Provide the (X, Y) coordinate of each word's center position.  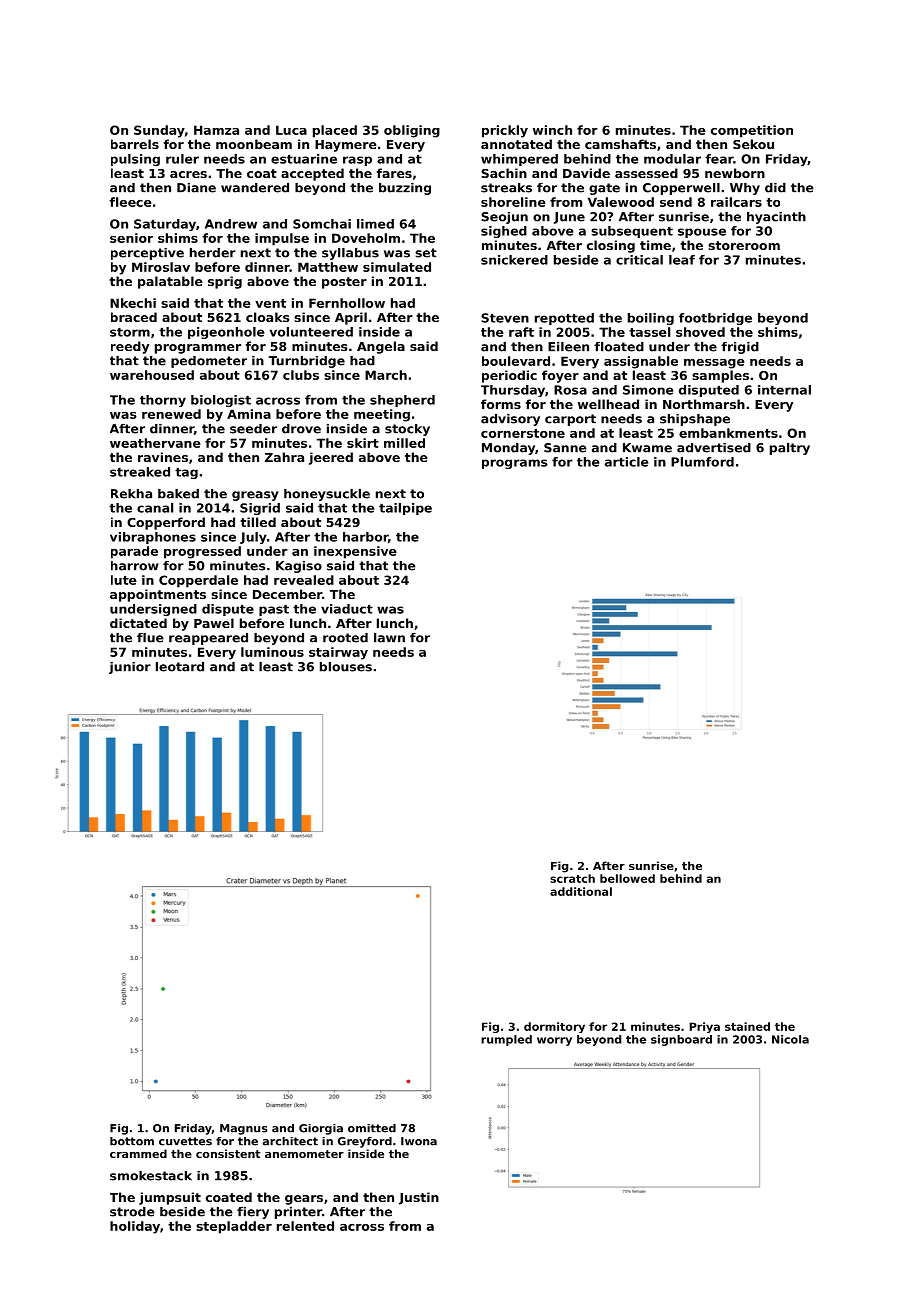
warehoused (152, 375)
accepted (312, 174)
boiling (651, 319)
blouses (346, 667)
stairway (338, 653)
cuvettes (185, 1141)
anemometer (304, 1154)
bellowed (627, 878)
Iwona (419, 1141)
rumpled (506, 1040)
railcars (736, 202)
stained (747, 1026)
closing (611, 246)
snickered (514, 260)
